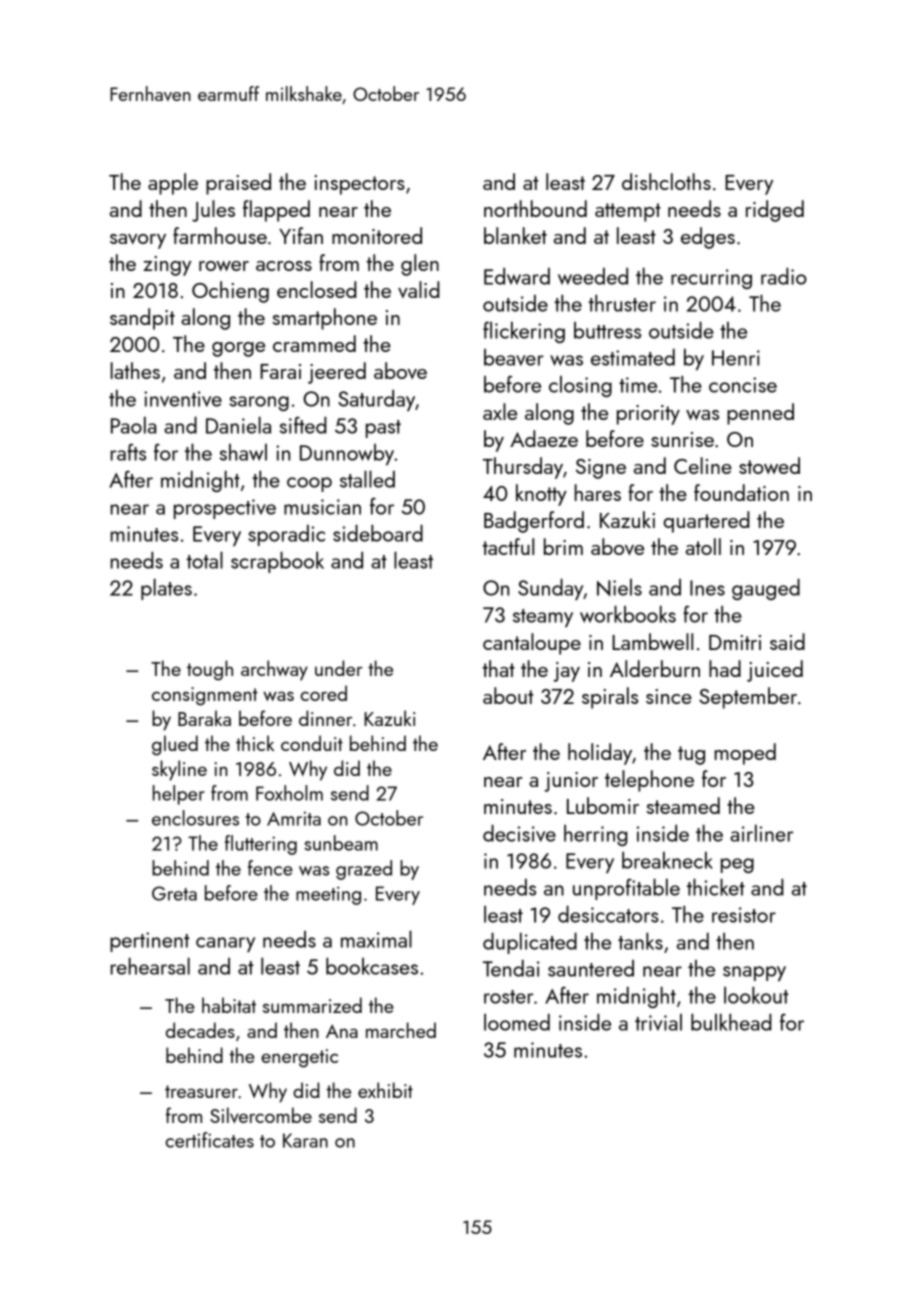 The width and height of the page is (924, 1311). What do you see at coordinates (754, 973) in the page?
I see `snappy` at bounding box center [754, 973].
